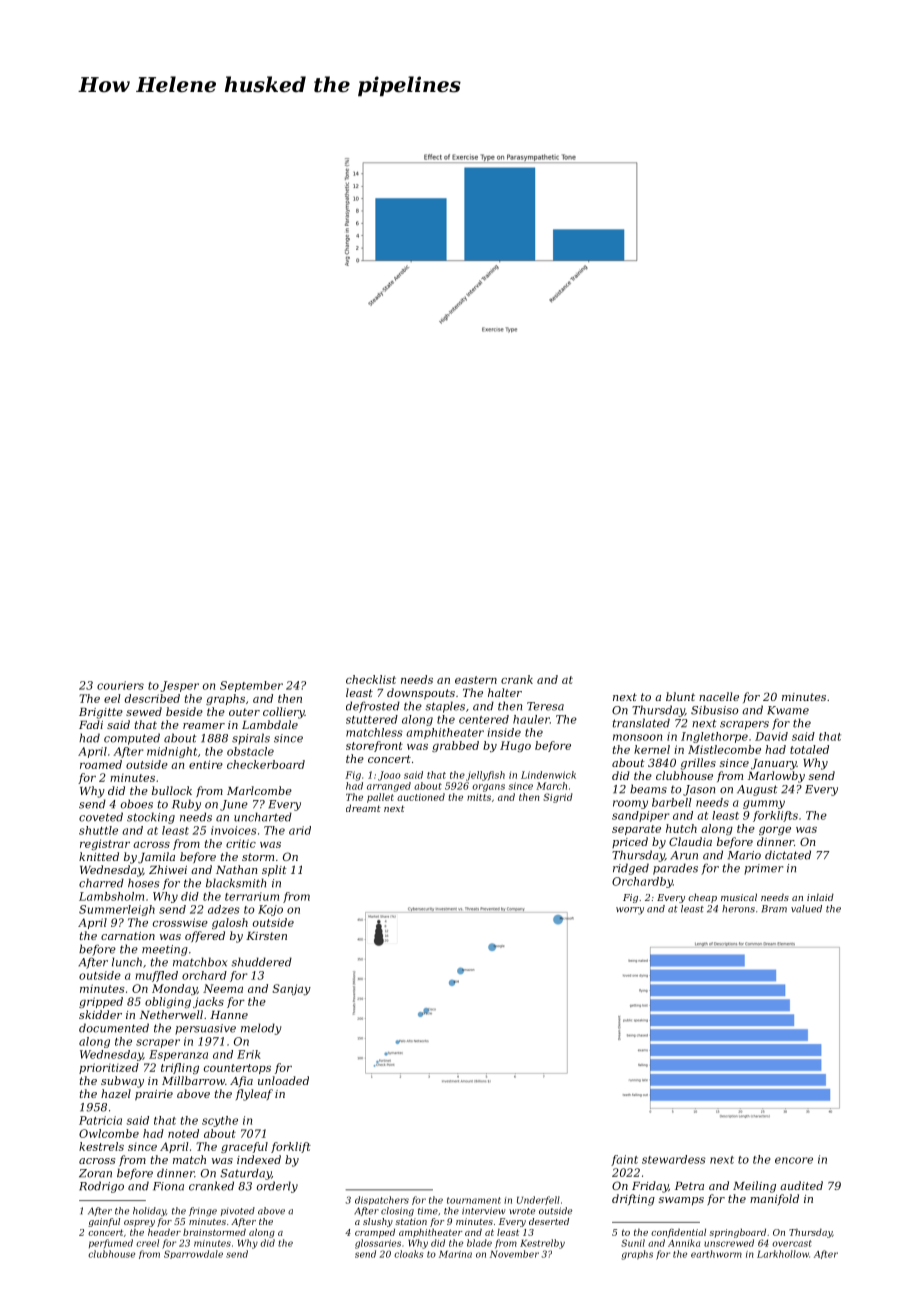  I want to click on Inglethorpe, so click(714, 737).
